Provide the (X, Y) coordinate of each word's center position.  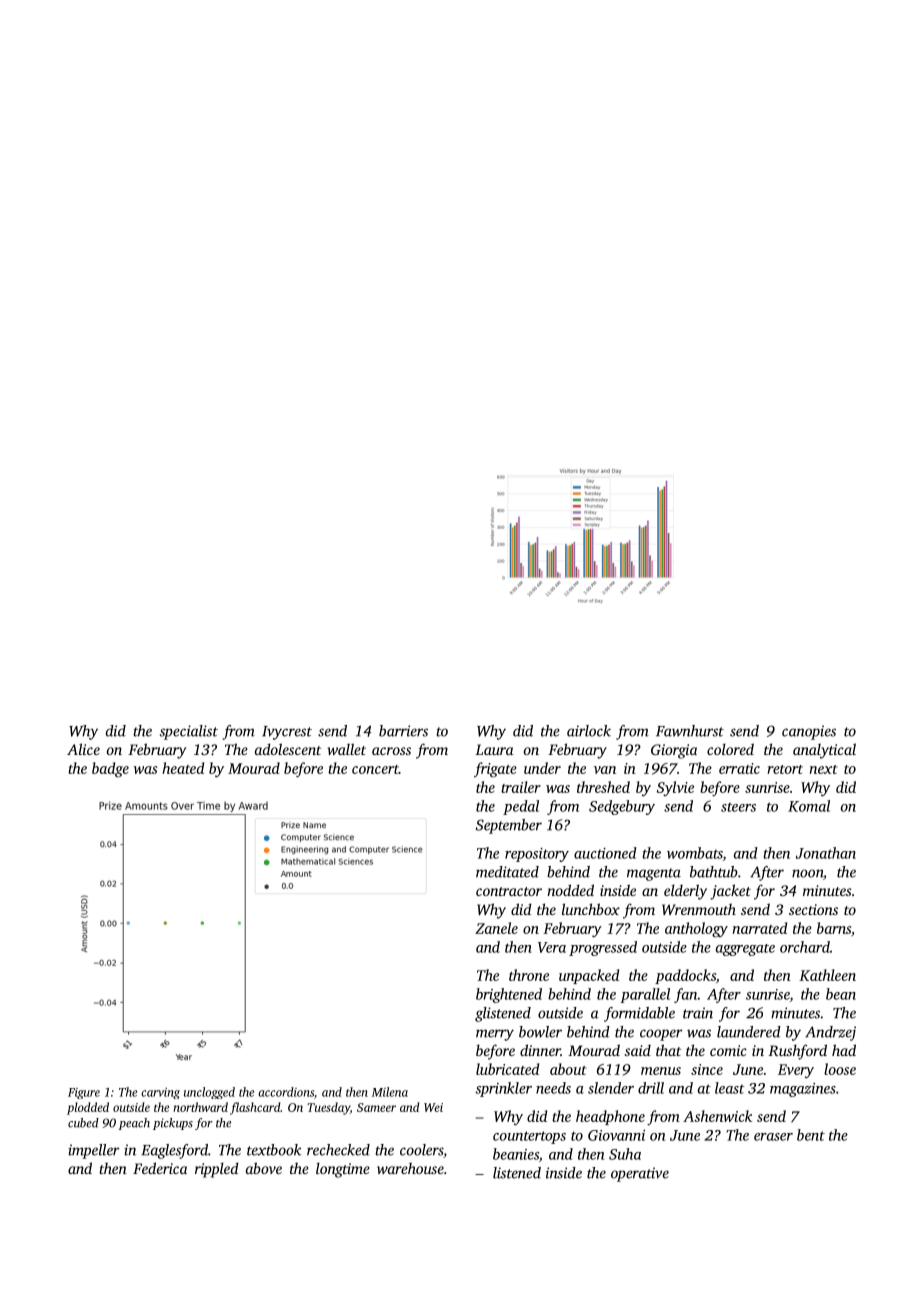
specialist (189, 732)
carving (160, 1093)
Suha (625, 1154)
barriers (403, 731)
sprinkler (503, 1089)
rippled (217, 1170)
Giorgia (674, 751)
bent (811, 1135)
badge (110, 769)
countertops (529, 1137)
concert (375, 769)
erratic (739, 768)
